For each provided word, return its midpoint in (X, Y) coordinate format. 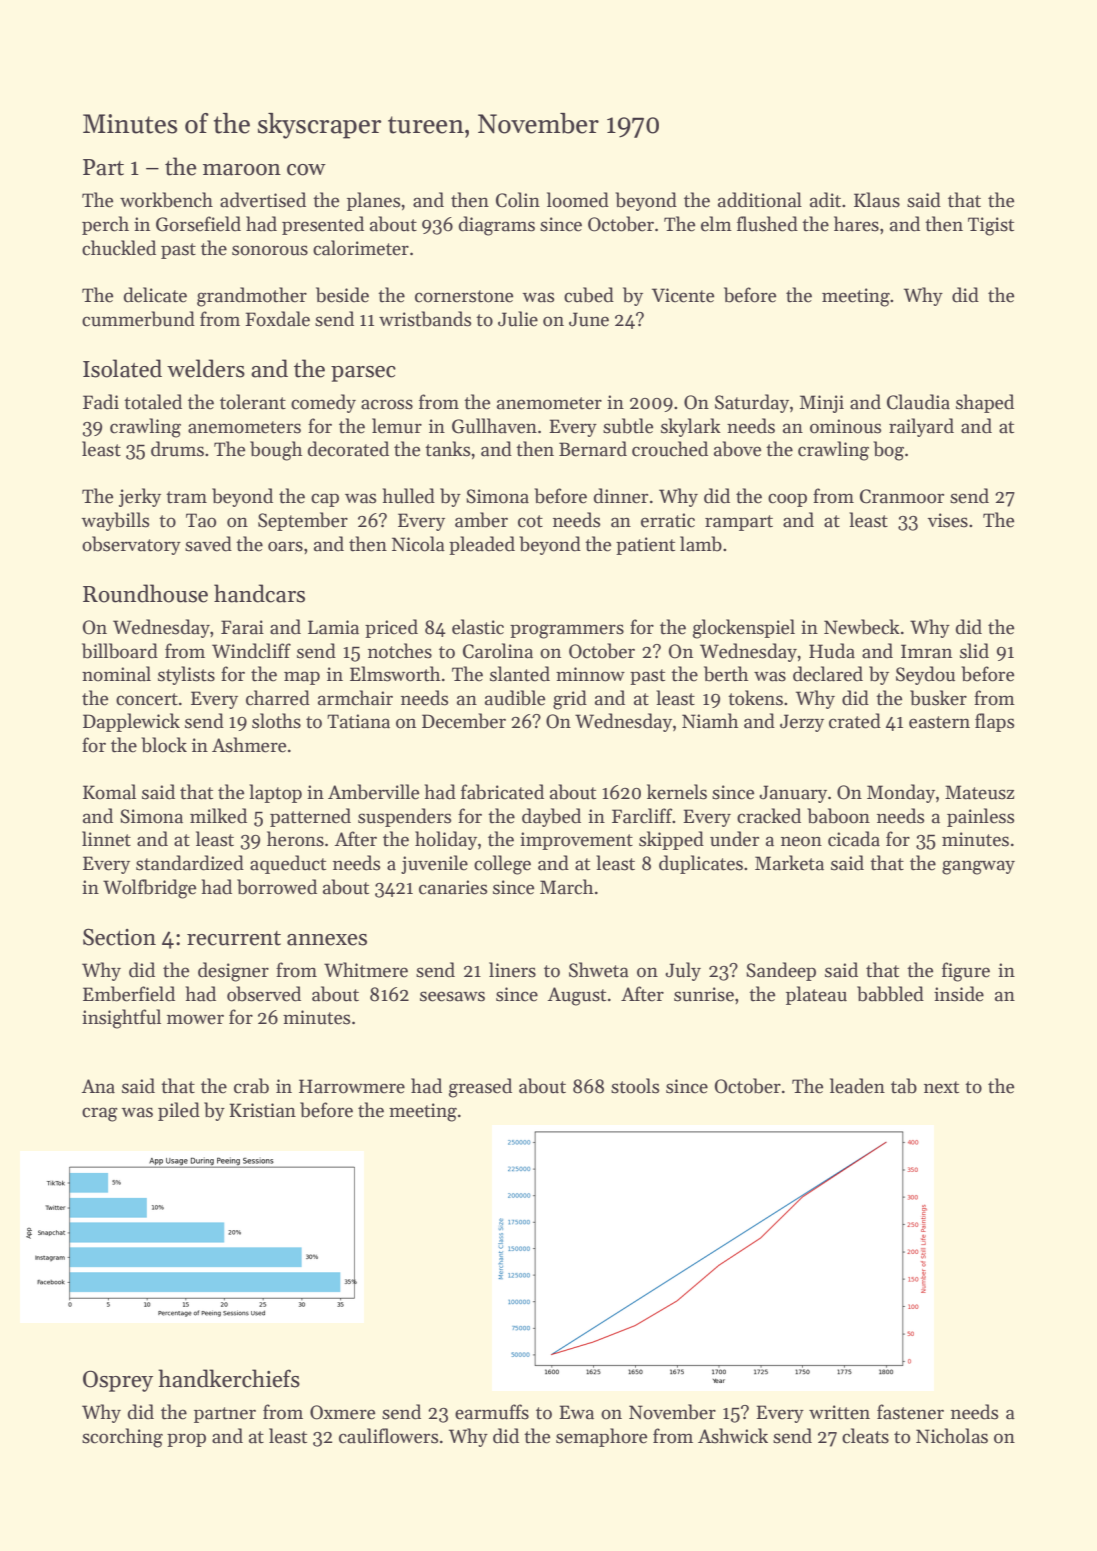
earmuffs (492, 1412)
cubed (589, 295)
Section (119, 937)
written (839, 1412)
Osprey (118, 1381)
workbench (166, 200)
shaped (985, 403)
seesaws (452, 996)
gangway (978, 867)
